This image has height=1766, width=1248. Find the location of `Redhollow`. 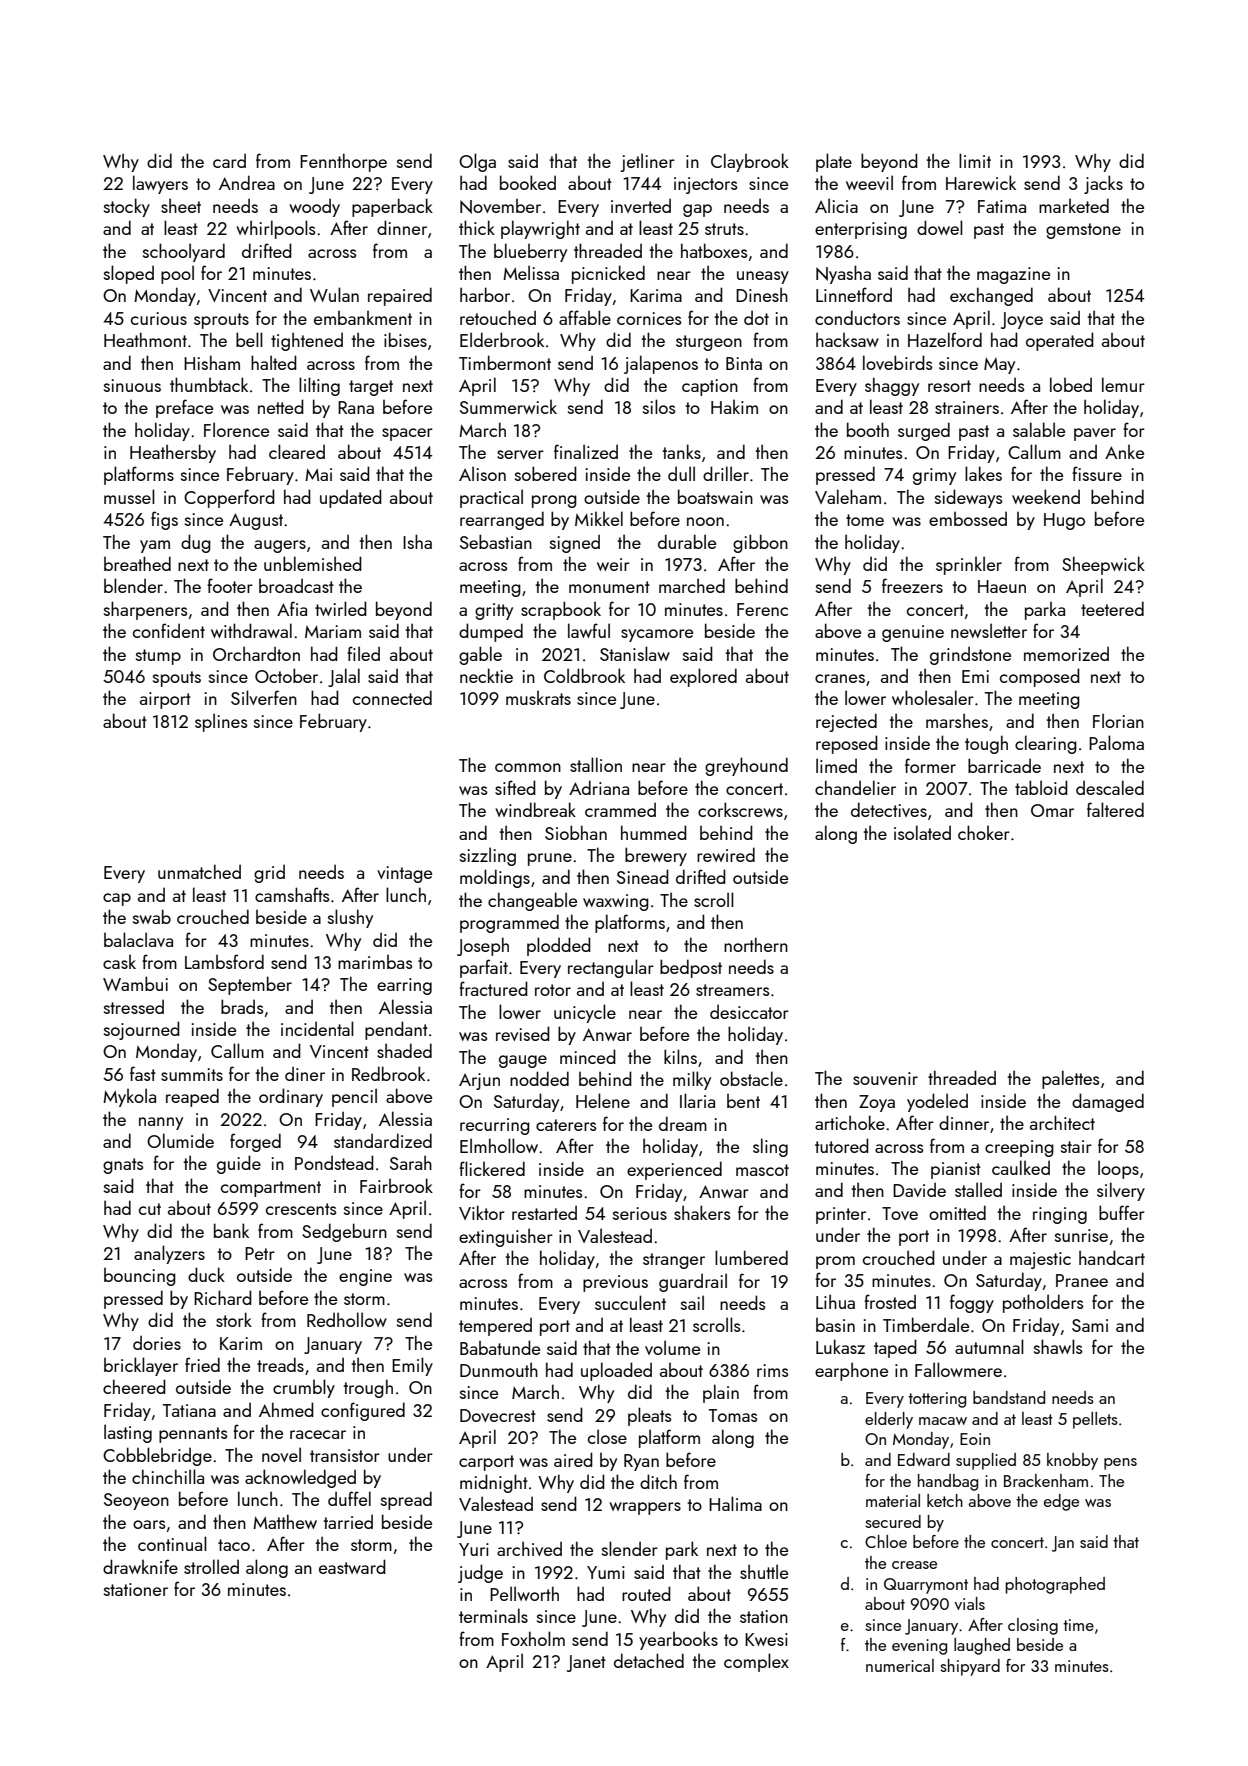

Redhollow is located at coordinates (347, 1319).
